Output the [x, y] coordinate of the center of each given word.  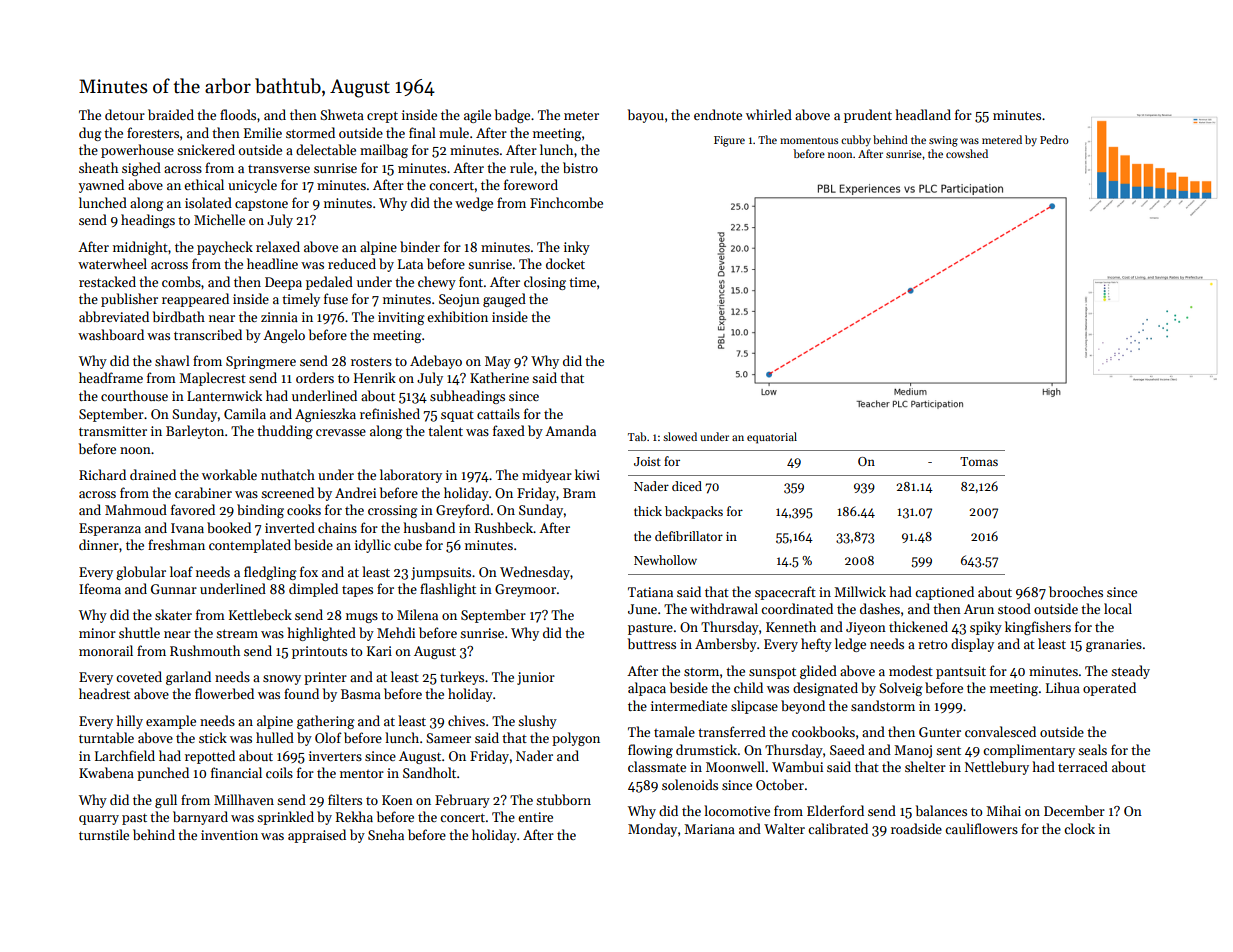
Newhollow [665, 560]
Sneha [386, 834]
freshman [176, 544]
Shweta [342, 114]
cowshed [967, 153]
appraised [317, 836]
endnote [718, 114]
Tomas [979, 461]
